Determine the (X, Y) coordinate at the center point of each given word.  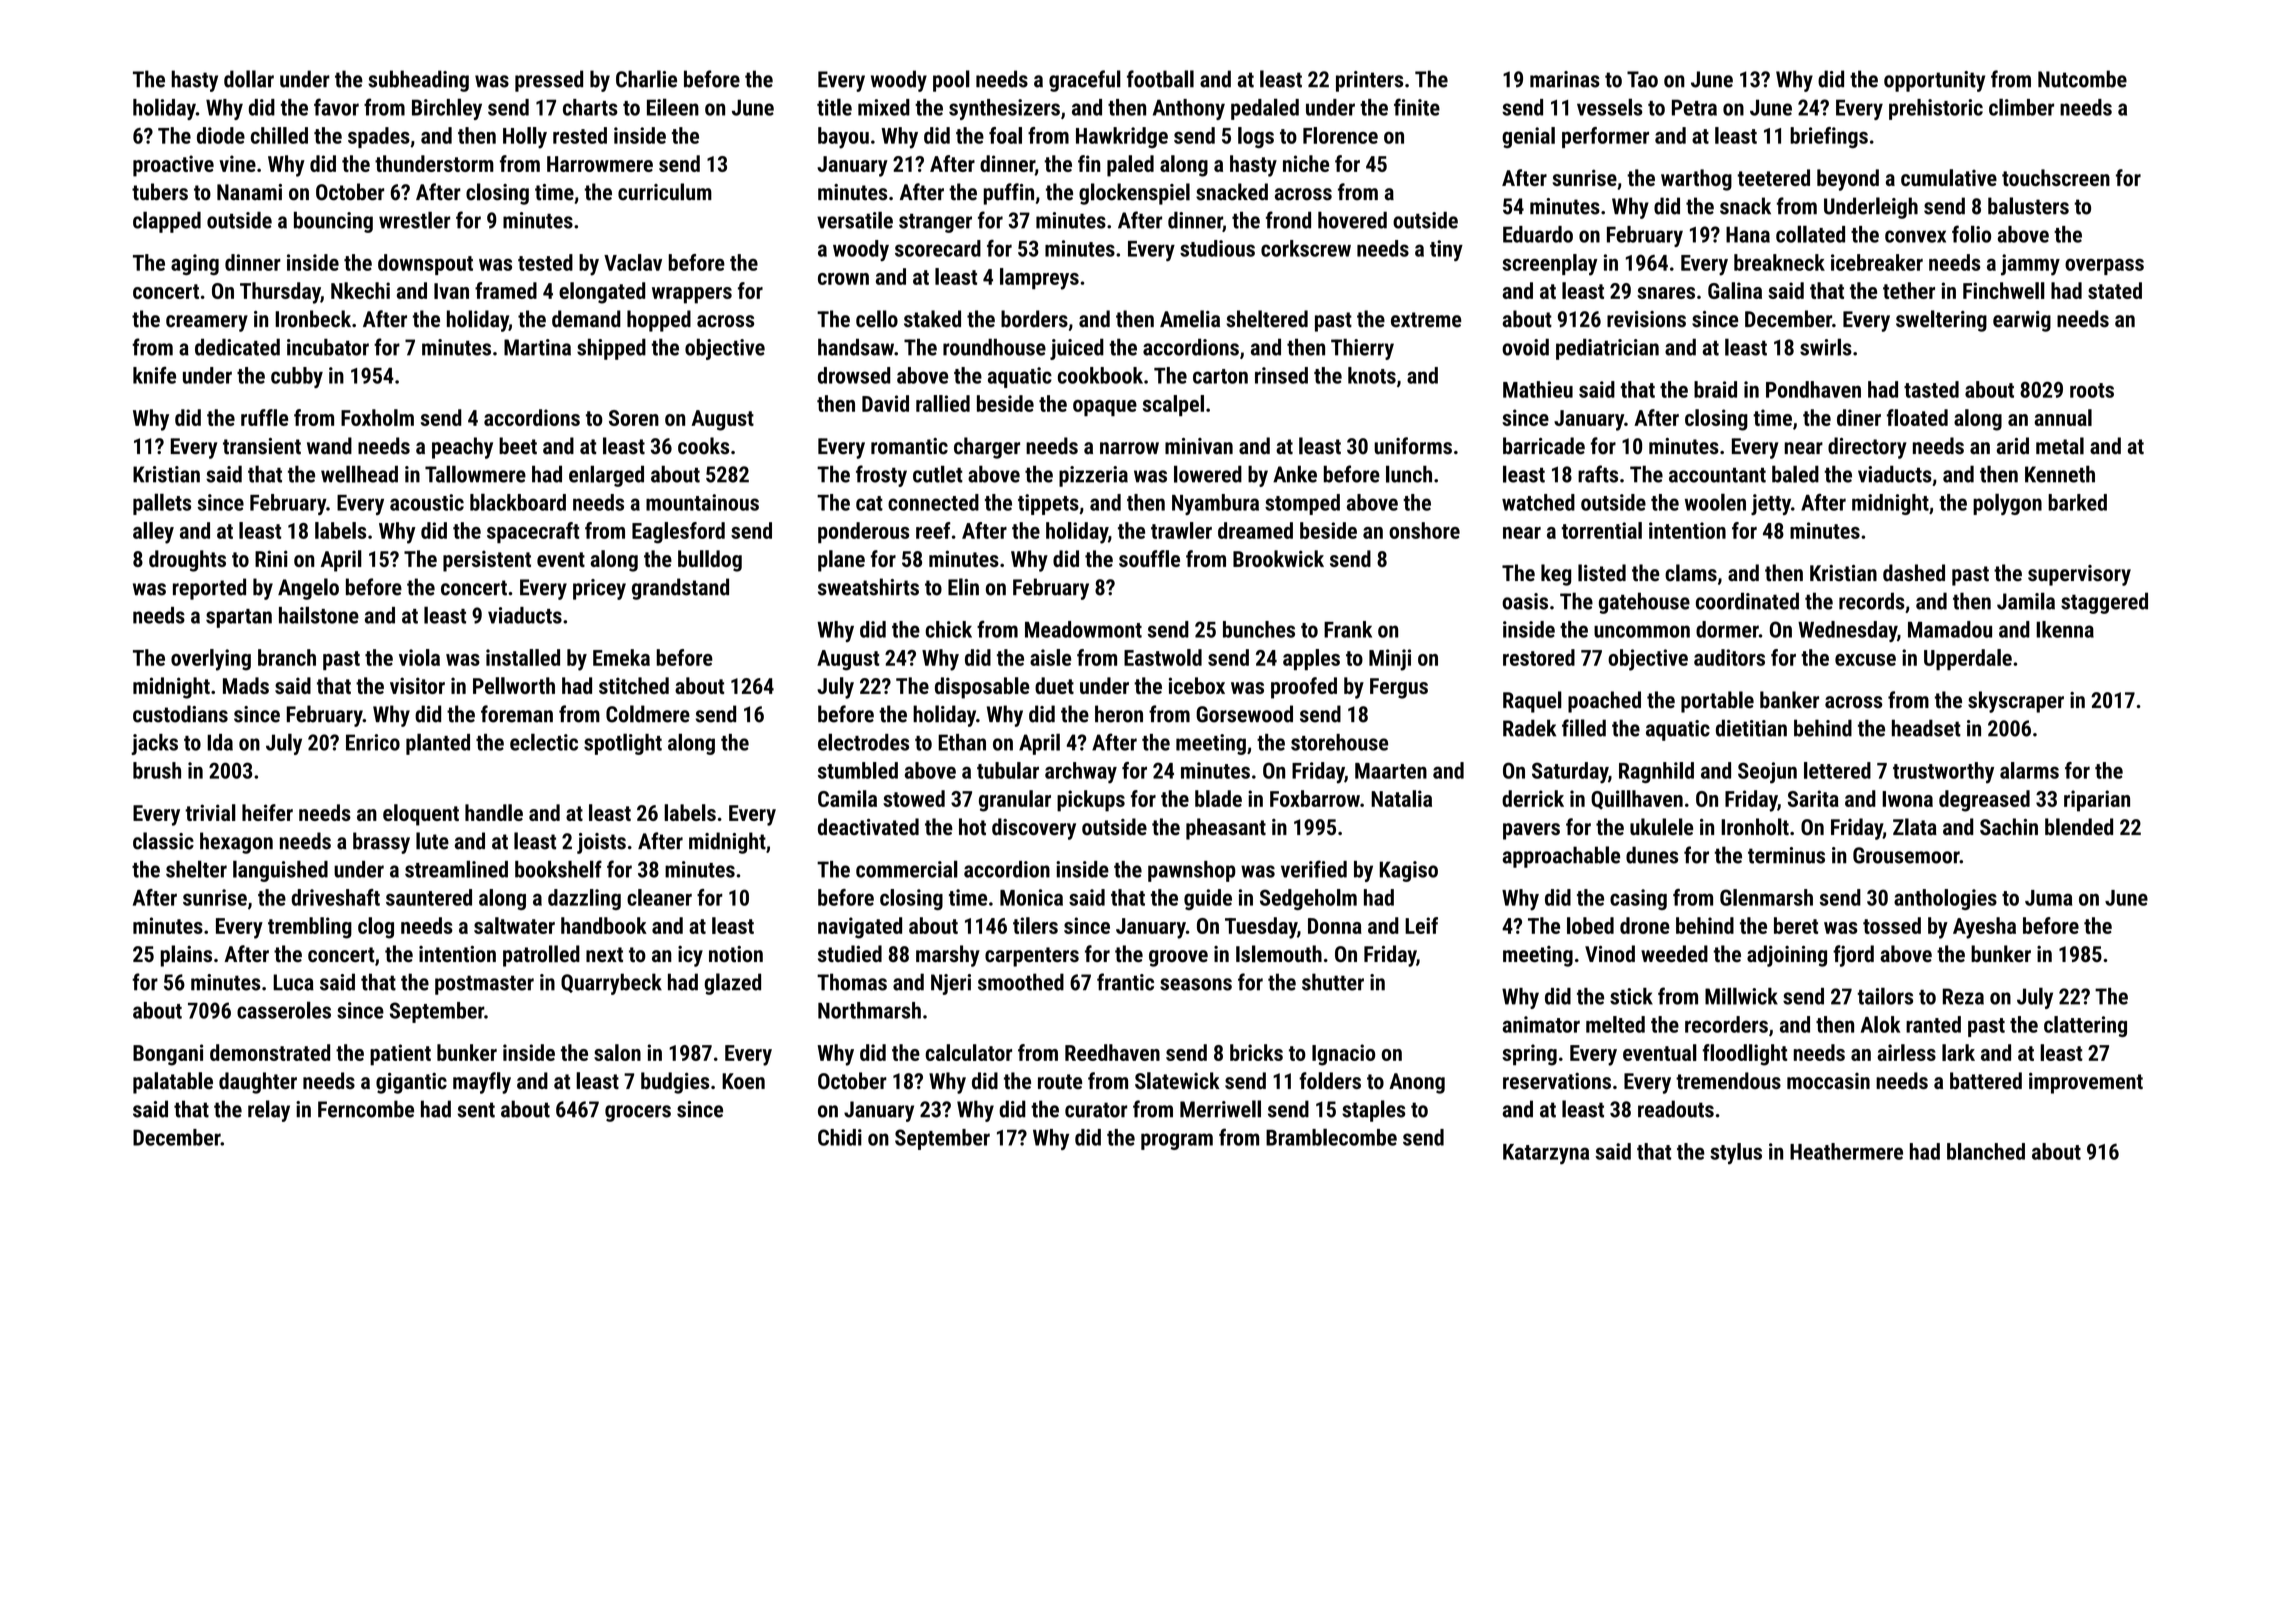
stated (2115, 290)
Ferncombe (366, 1109)
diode (221, 135)
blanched (1986, 1151)
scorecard (938, 248)
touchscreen (2056, 177)
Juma (2048, 898)
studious (1217, 248)
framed (506, 290)
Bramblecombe (1331, 1137)
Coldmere (648, 714)
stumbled (858, 770)
